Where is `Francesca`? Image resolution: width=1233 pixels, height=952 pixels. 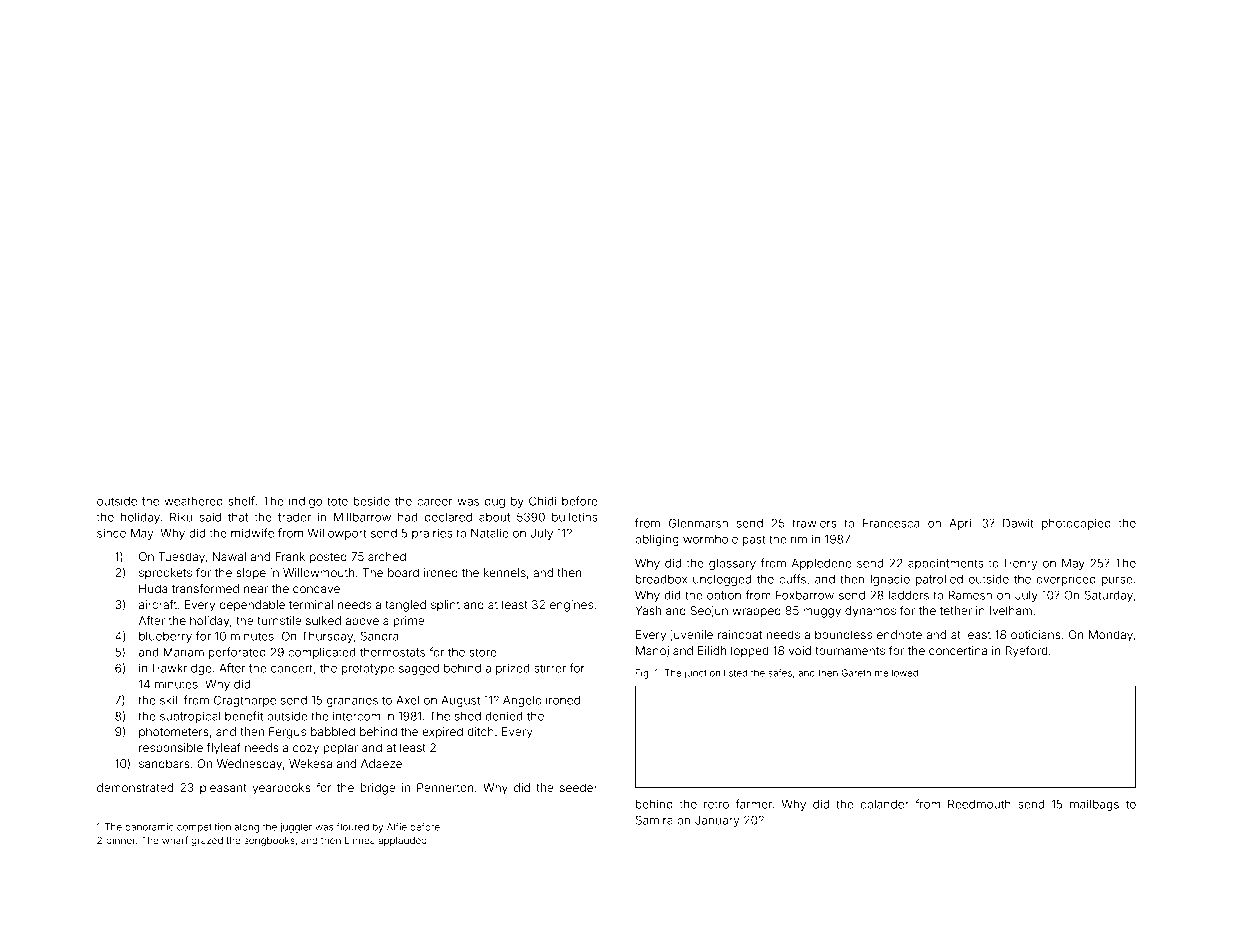 Francesca is located at coordinates (891, 523).
